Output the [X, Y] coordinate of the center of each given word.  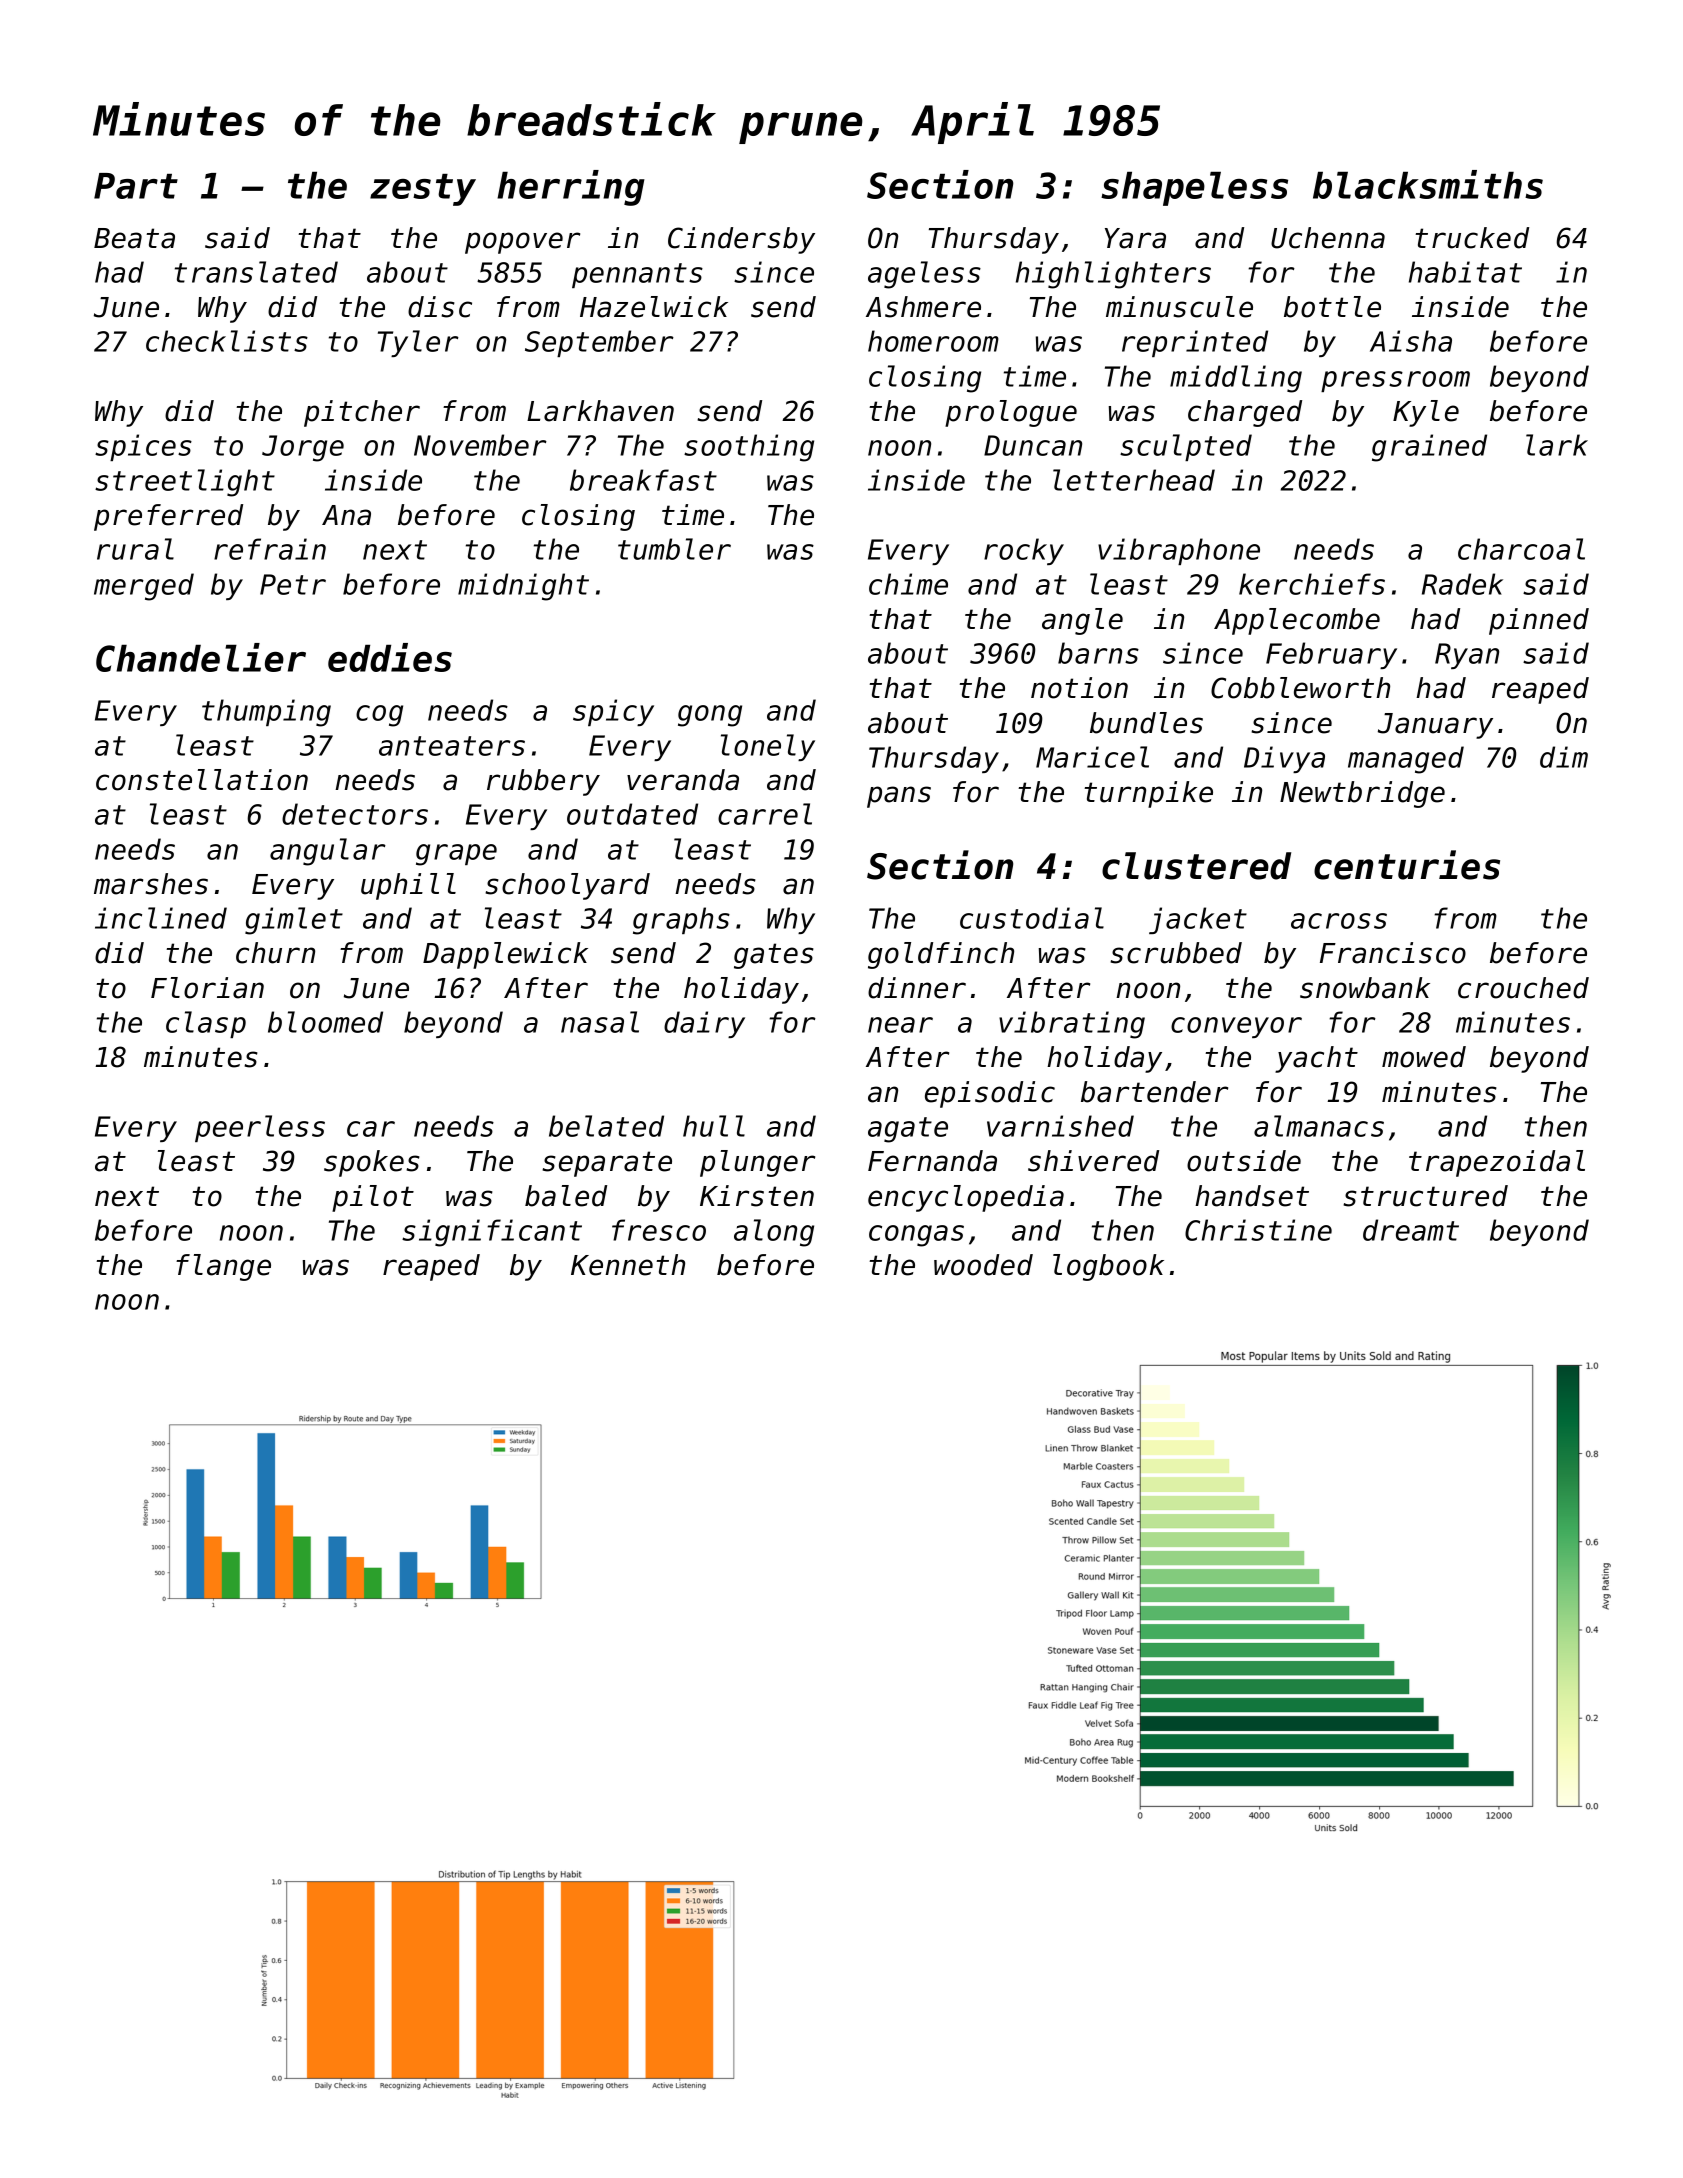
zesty [423, 190]
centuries [1407, 865]
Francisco [1393, 953]
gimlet [294, 921]
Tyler [418, 343]
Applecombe [1297, 621]
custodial [1032, 918]
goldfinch [941, 955]
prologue [1011, 413]
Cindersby [741, 240]
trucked [1472, 238]
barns [1098, 653]
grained [1429, 448]
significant [492, 1233]
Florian [207, 988]
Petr [293, 584]
